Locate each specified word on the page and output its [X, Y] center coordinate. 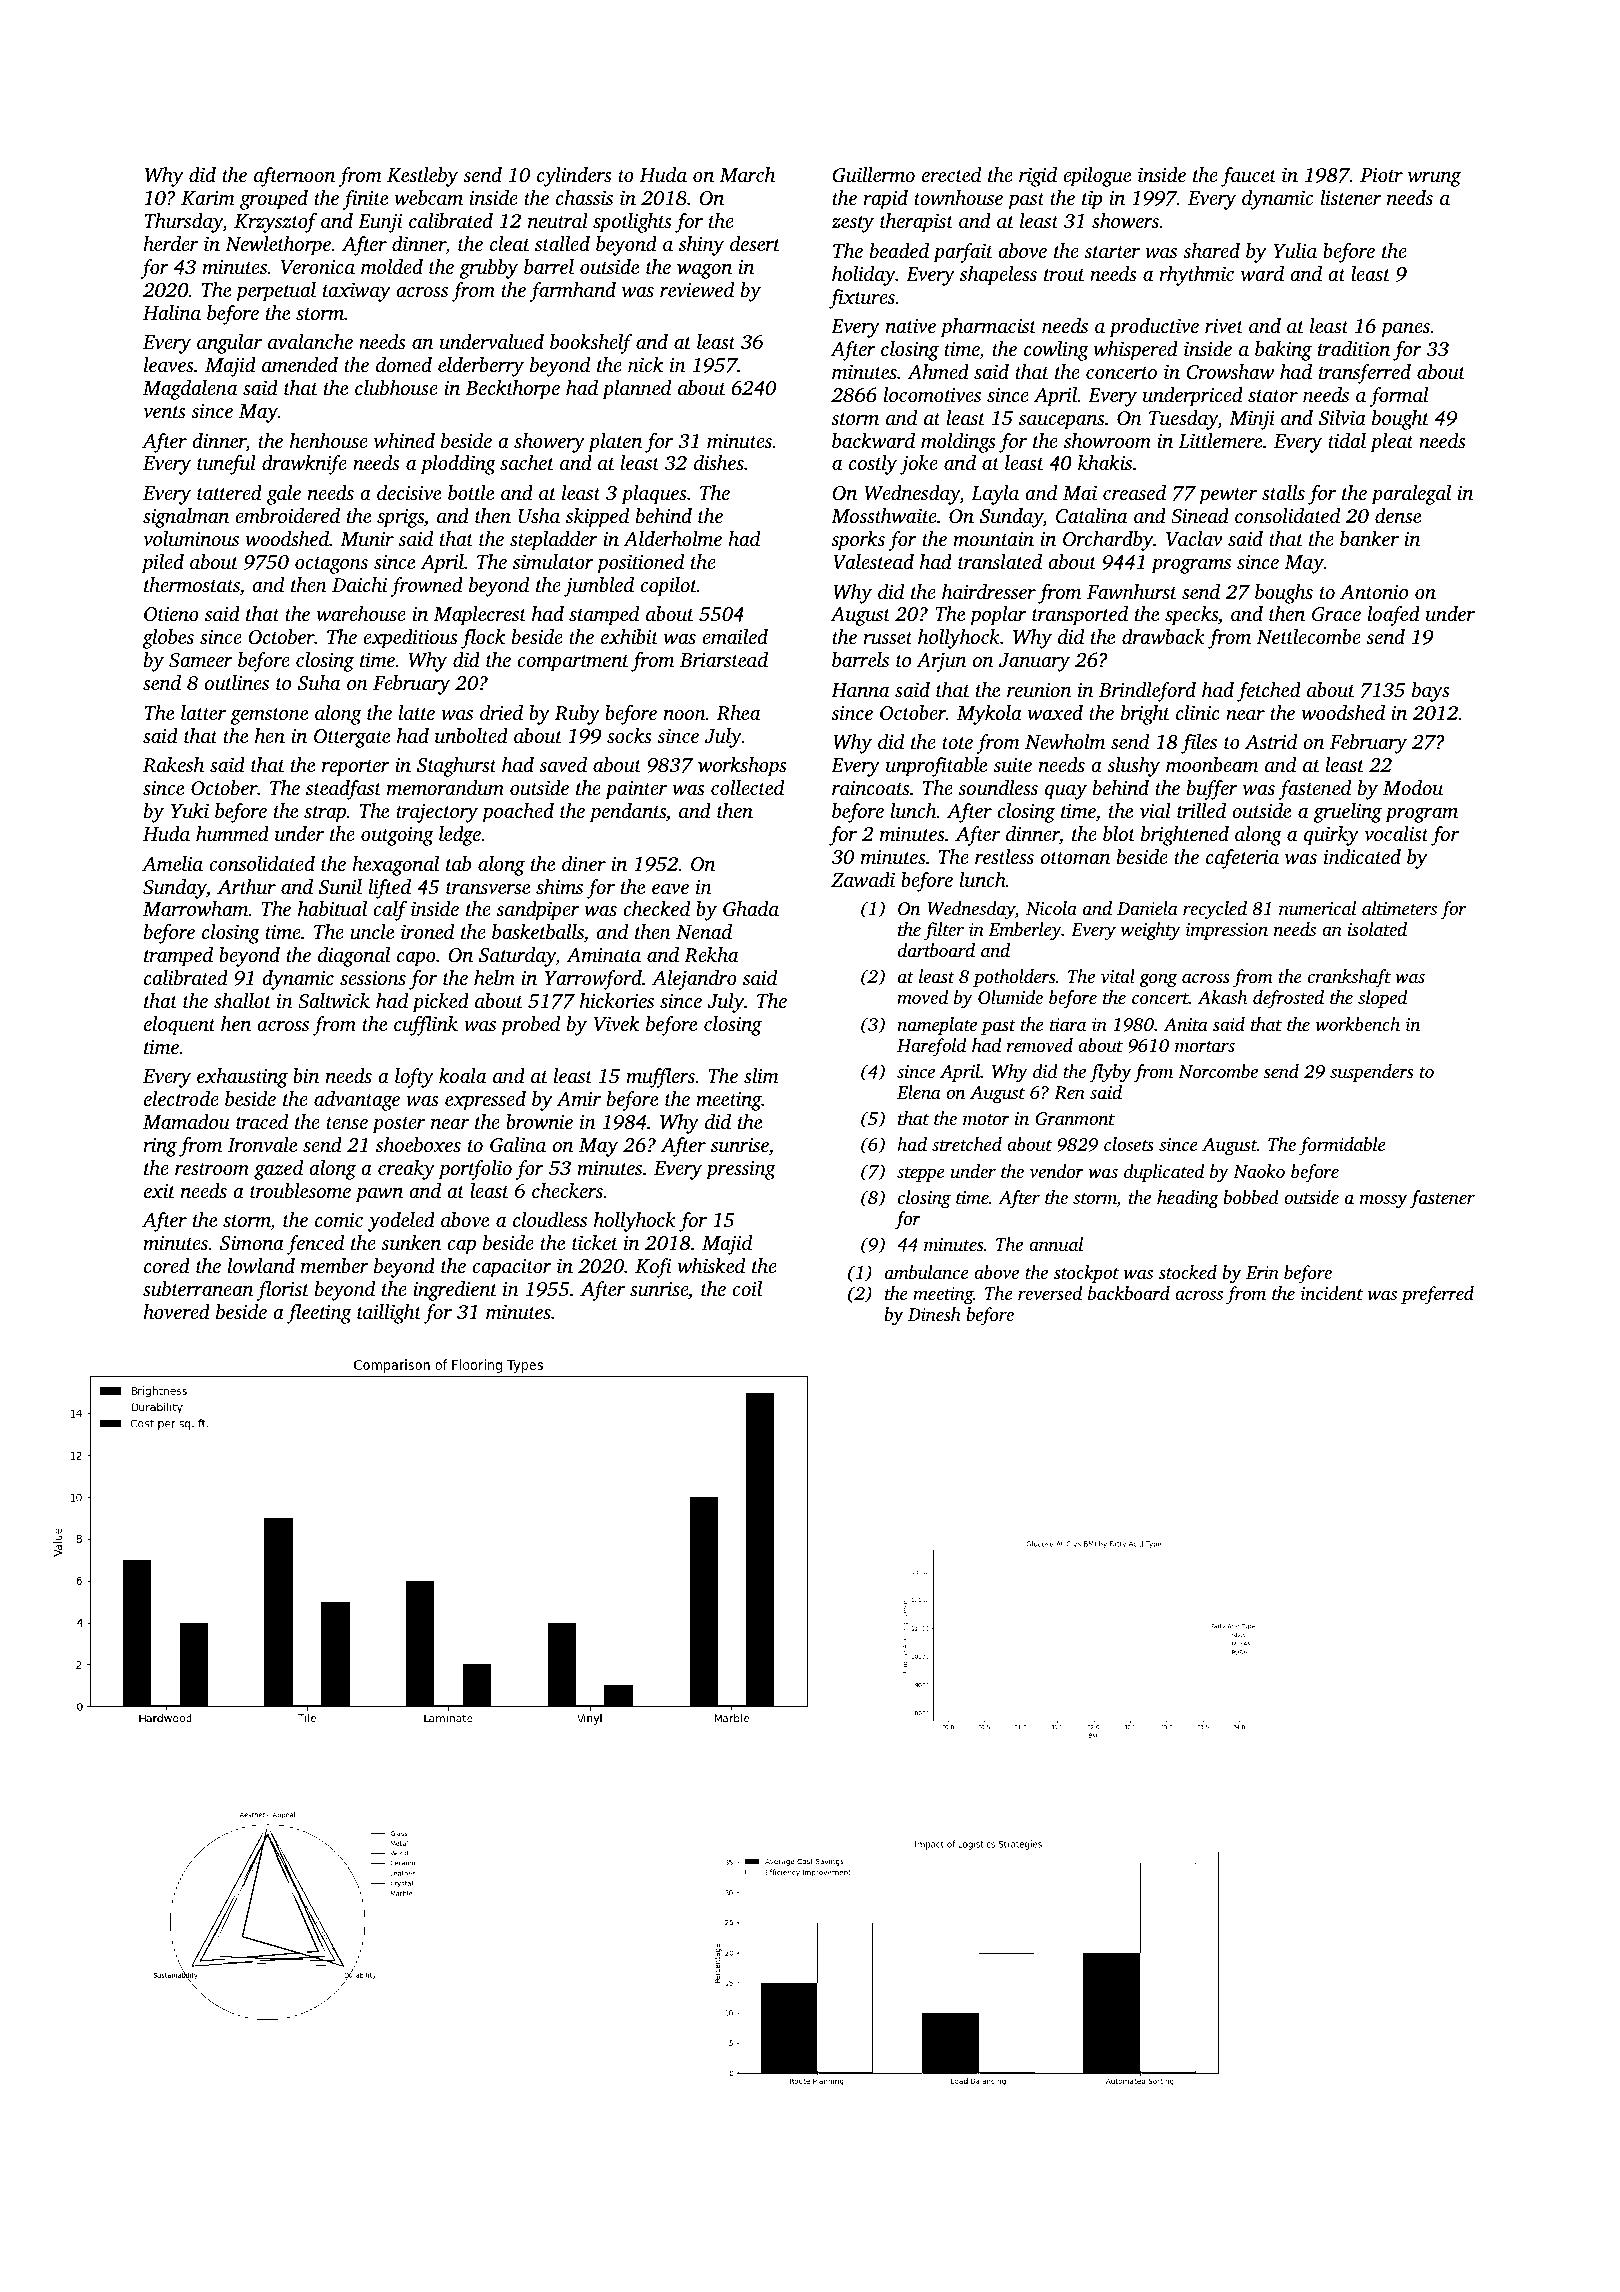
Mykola [989, 715]
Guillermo [873, 175]
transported [1080, 616]
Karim [208, 198]
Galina [518, 1145]
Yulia [1295, 250]
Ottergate [352, 738]
